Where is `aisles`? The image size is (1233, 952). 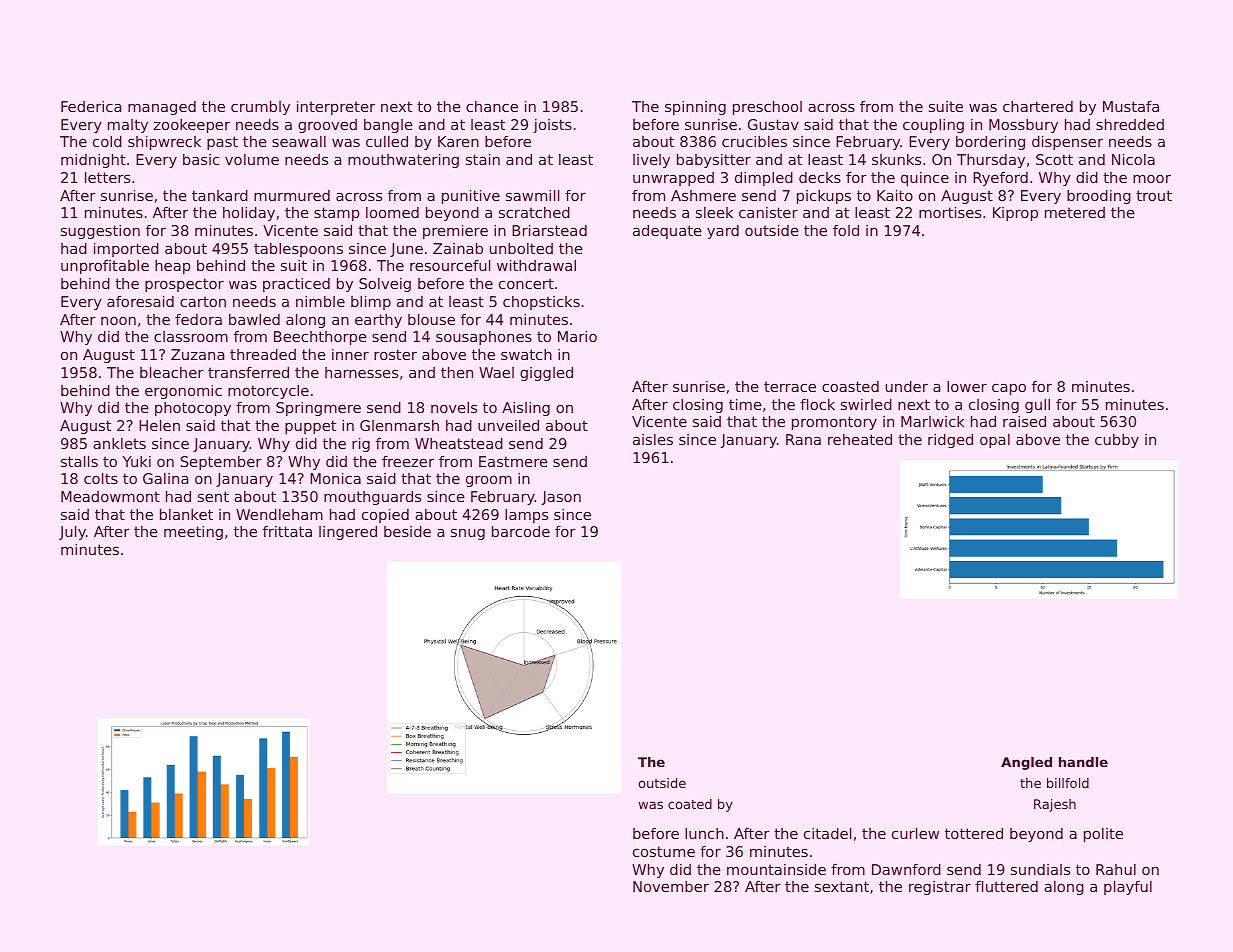 aisles is located at coordinates (653, 439).
